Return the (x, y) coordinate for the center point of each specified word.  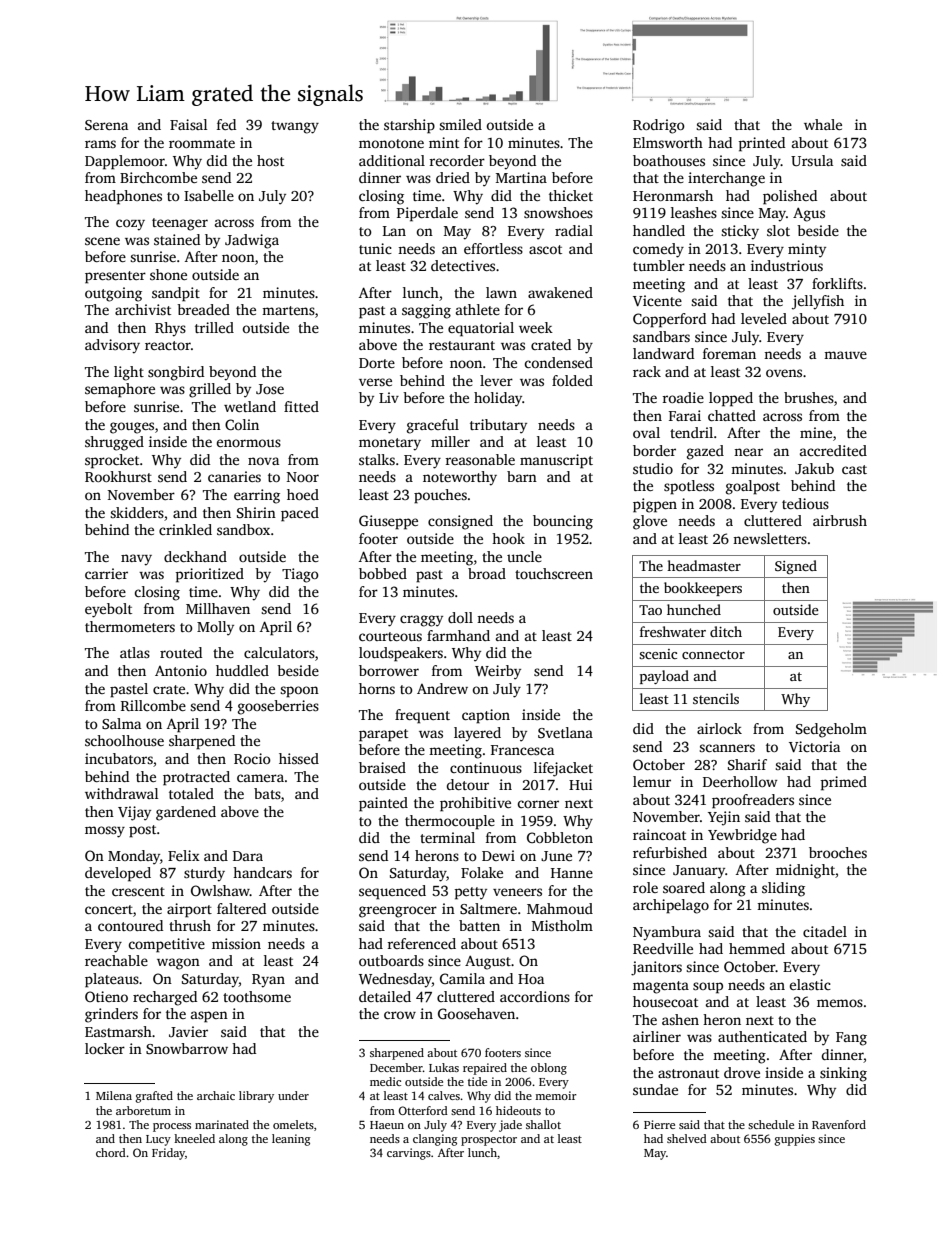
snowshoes (558, 212)
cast (854, 469)
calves (444, 1095)
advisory (112, 346)
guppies (795, 1140)
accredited (833, 450)
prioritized (210, 575)
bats (267, 793)
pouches (440, 496)
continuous (486, 767)
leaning (291, 1140)
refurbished (670, 852)
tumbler (659, 265)
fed (226, 124)
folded (572, 380)
